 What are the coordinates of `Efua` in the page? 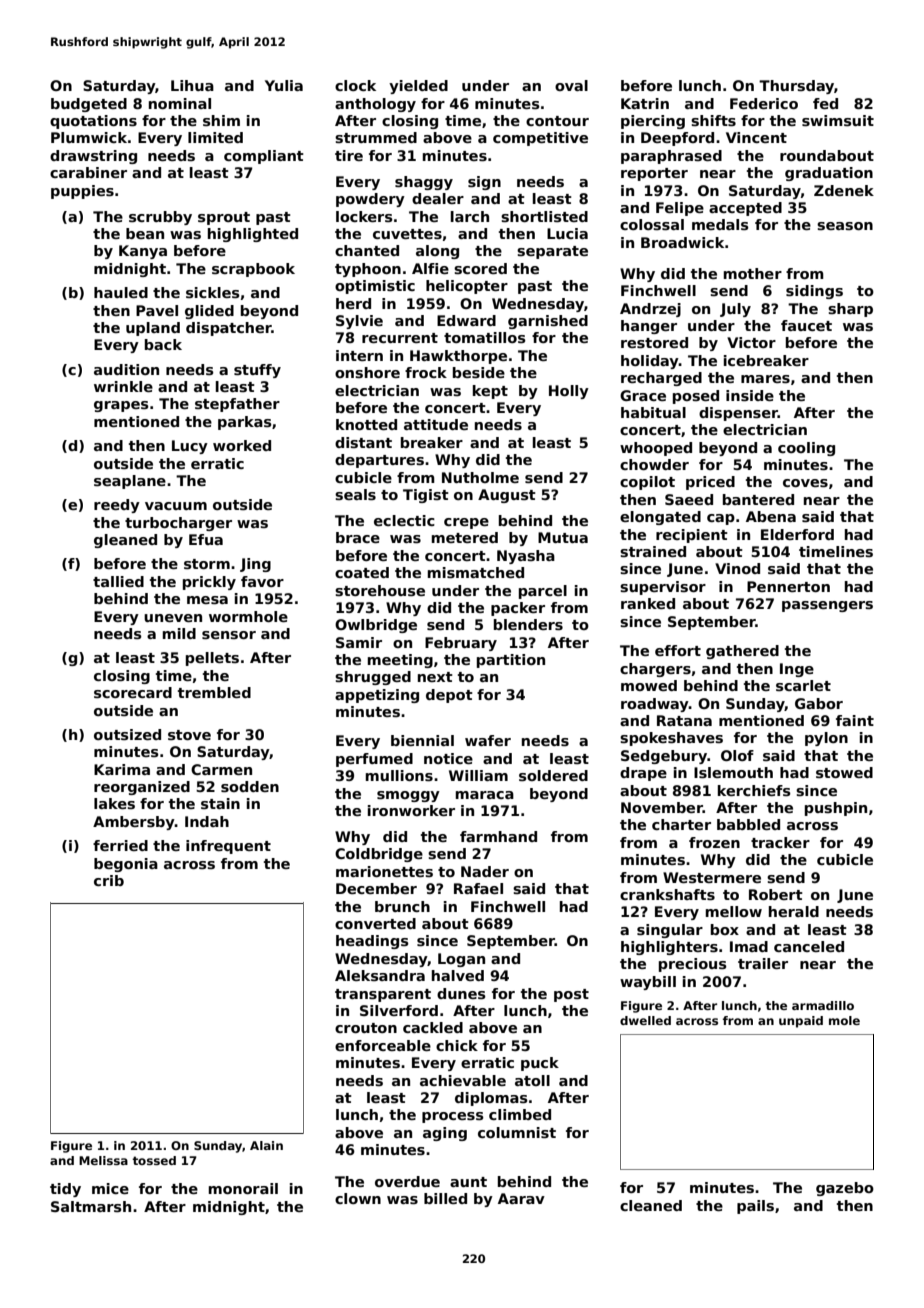 It's located at (206, 539).
